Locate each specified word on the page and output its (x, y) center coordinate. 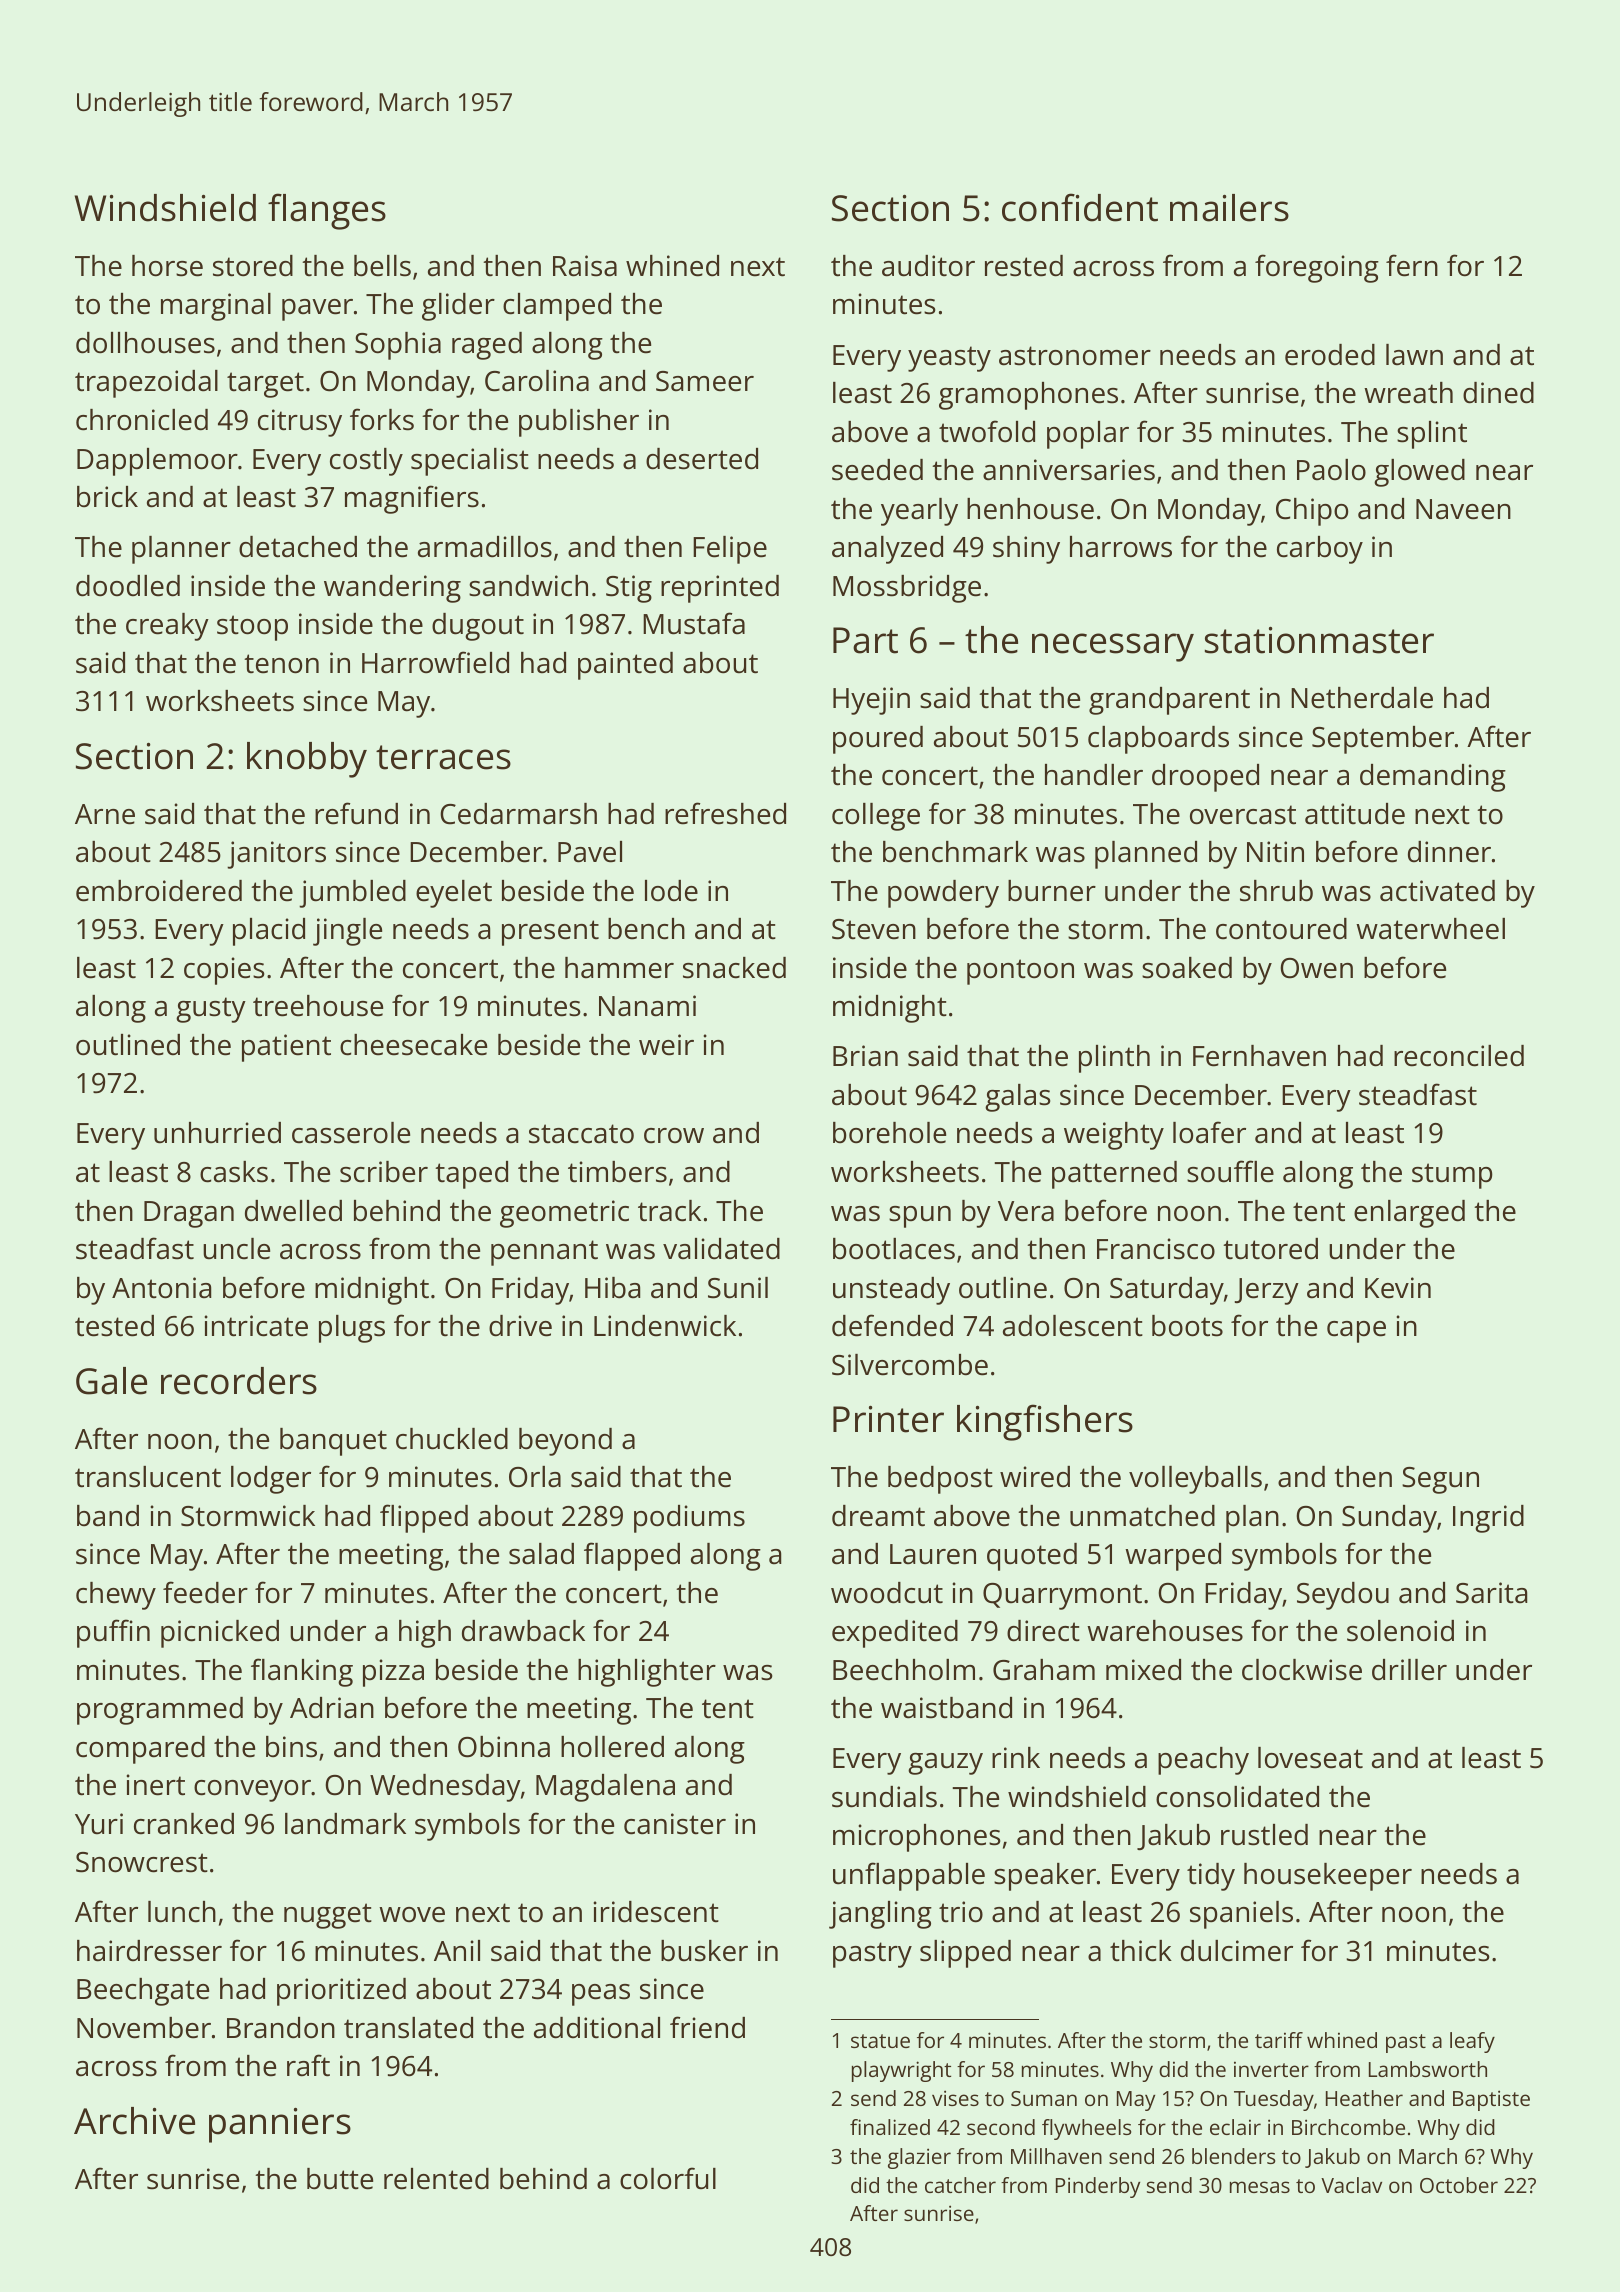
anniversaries (1069, 470)
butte (340, 2179)
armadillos (485, 547)
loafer (1209, 1132)
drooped (1205, 778)
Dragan (189, 1214)
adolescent (1073, 1326)
